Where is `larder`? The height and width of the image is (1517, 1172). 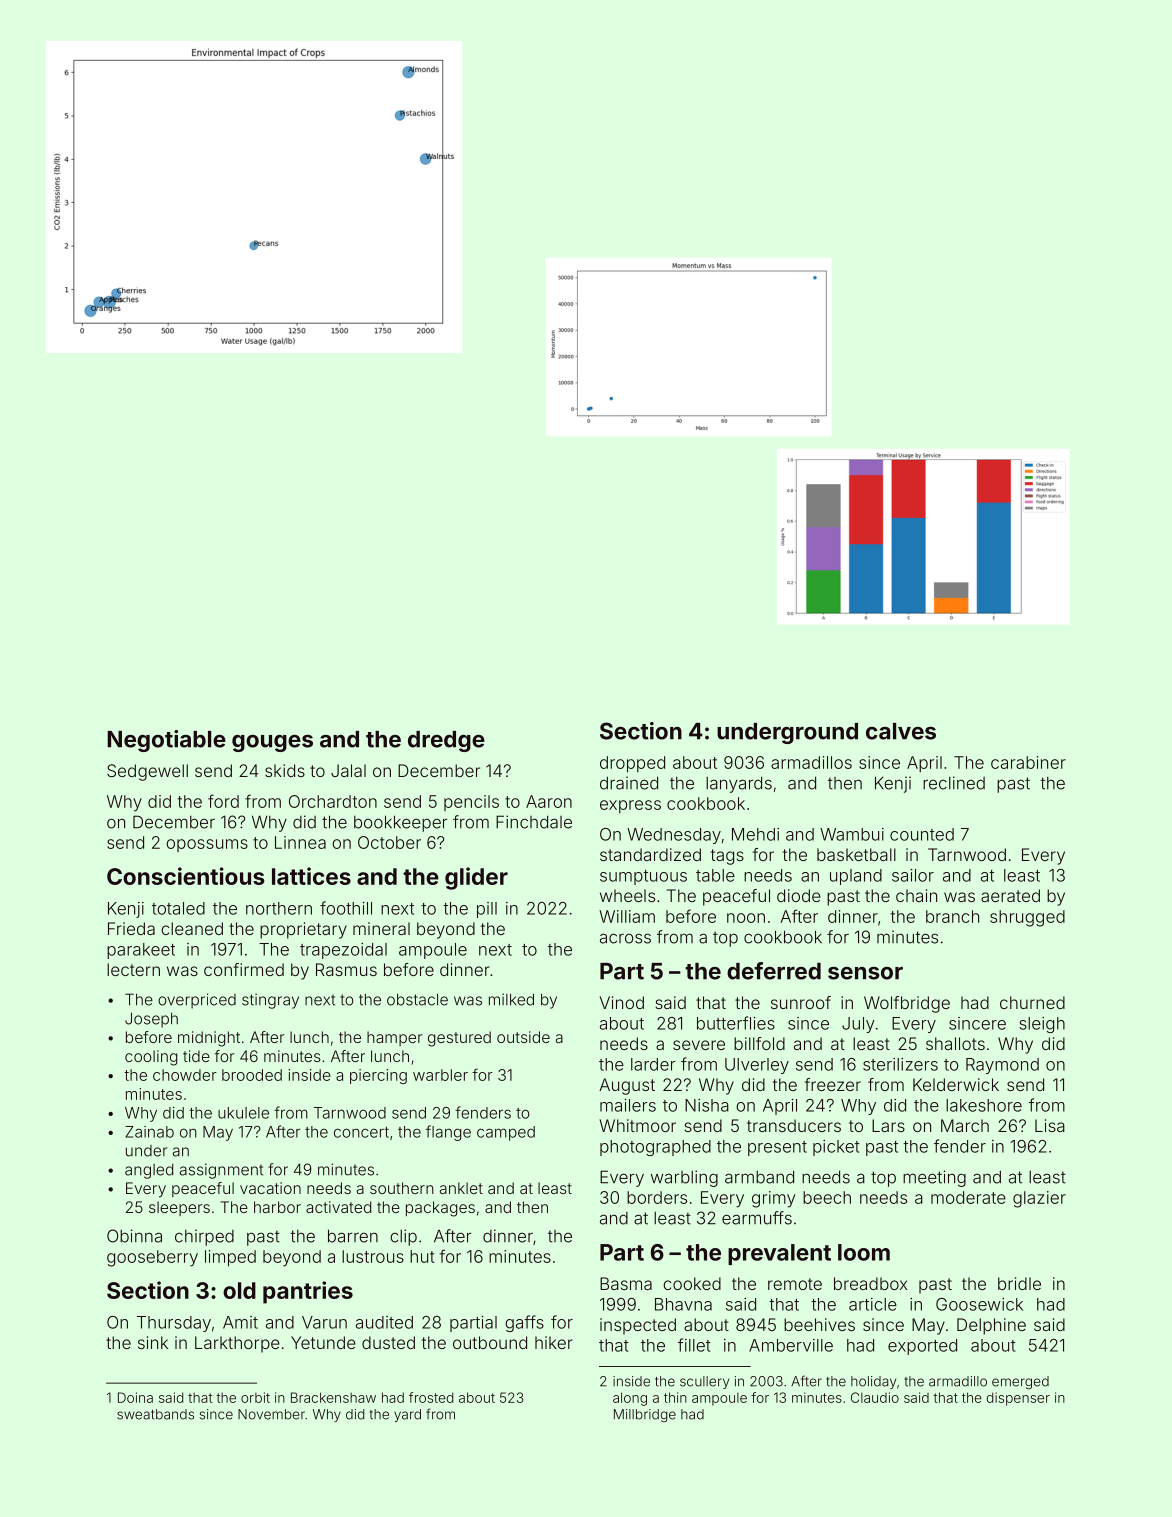 larder is located at coordinates (653, 1064).
